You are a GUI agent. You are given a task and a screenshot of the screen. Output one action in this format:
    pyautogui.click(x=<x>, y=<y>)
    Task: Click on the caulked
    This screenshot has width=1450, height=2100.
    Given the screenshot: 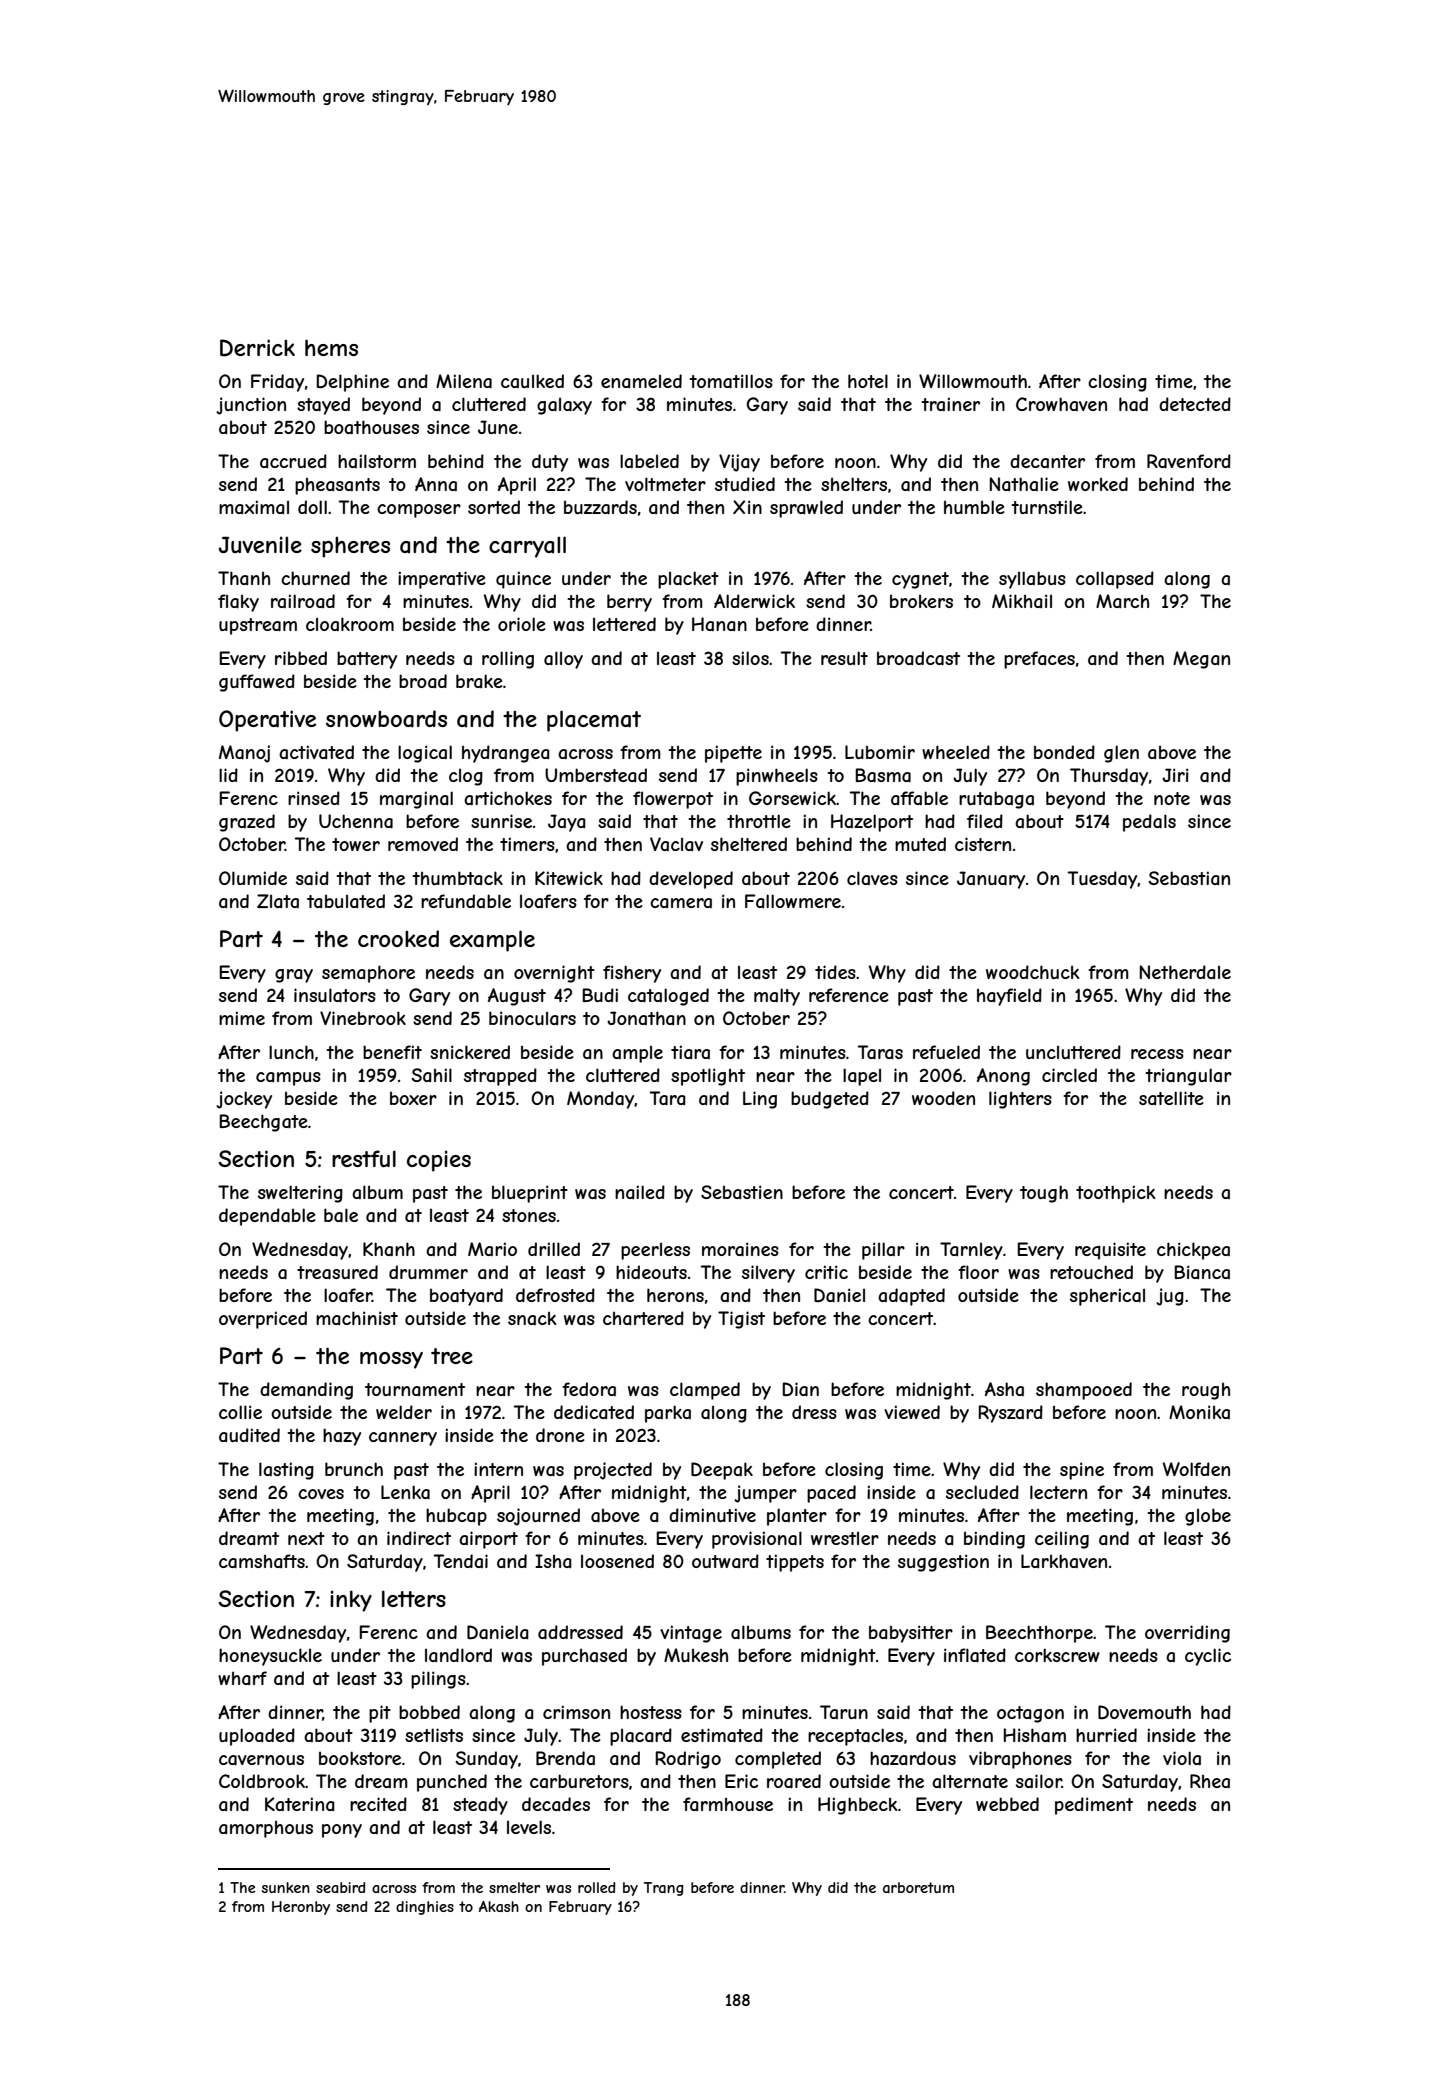 What is the action you would take?
    pyautogui.click(x=532, y=381)
